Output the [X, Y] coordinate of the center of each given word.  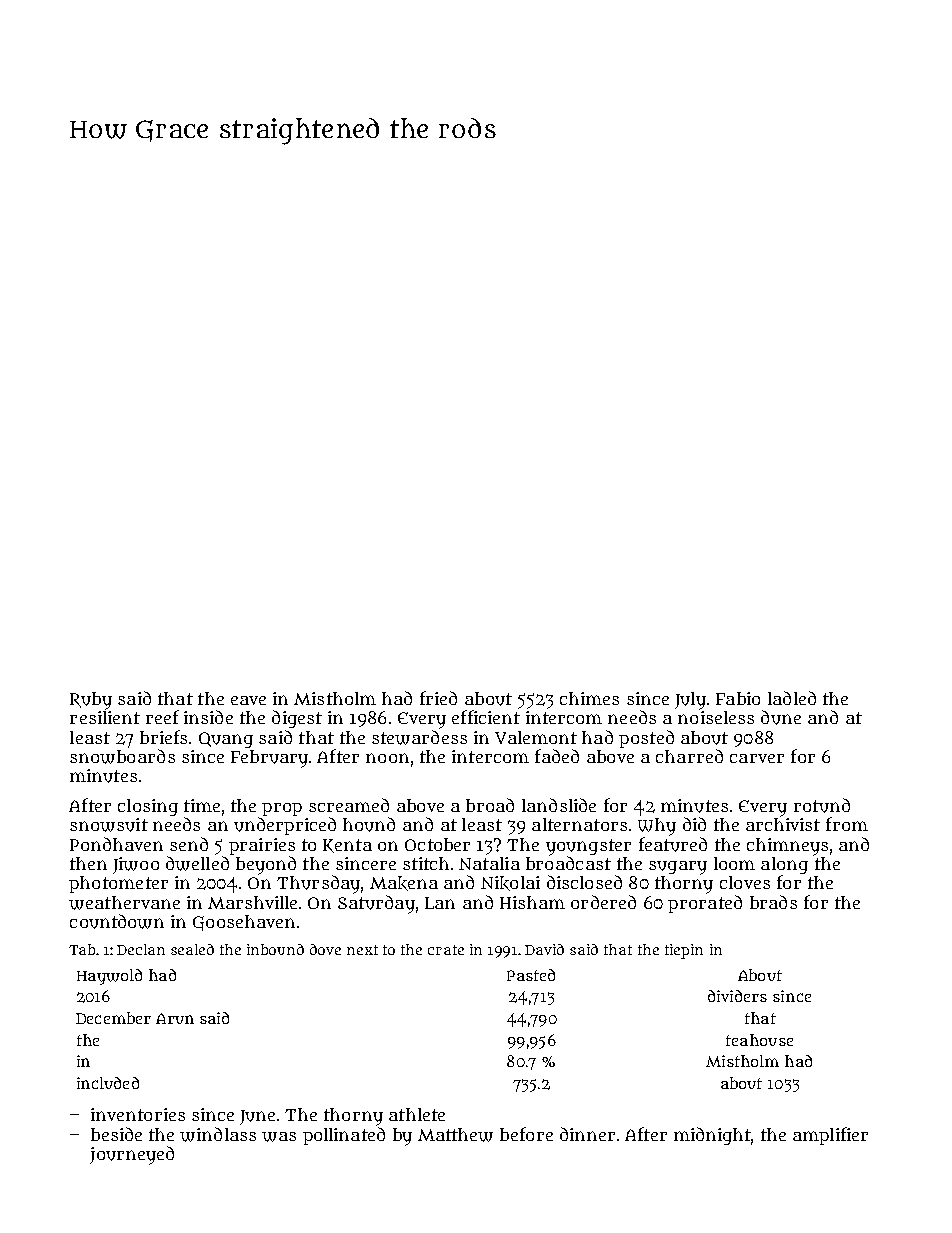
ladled [792, 698]
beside [116, 1134]
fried [438, 698]
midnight [712, 1136]
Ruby [91, 701]
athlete [417, 1114]
